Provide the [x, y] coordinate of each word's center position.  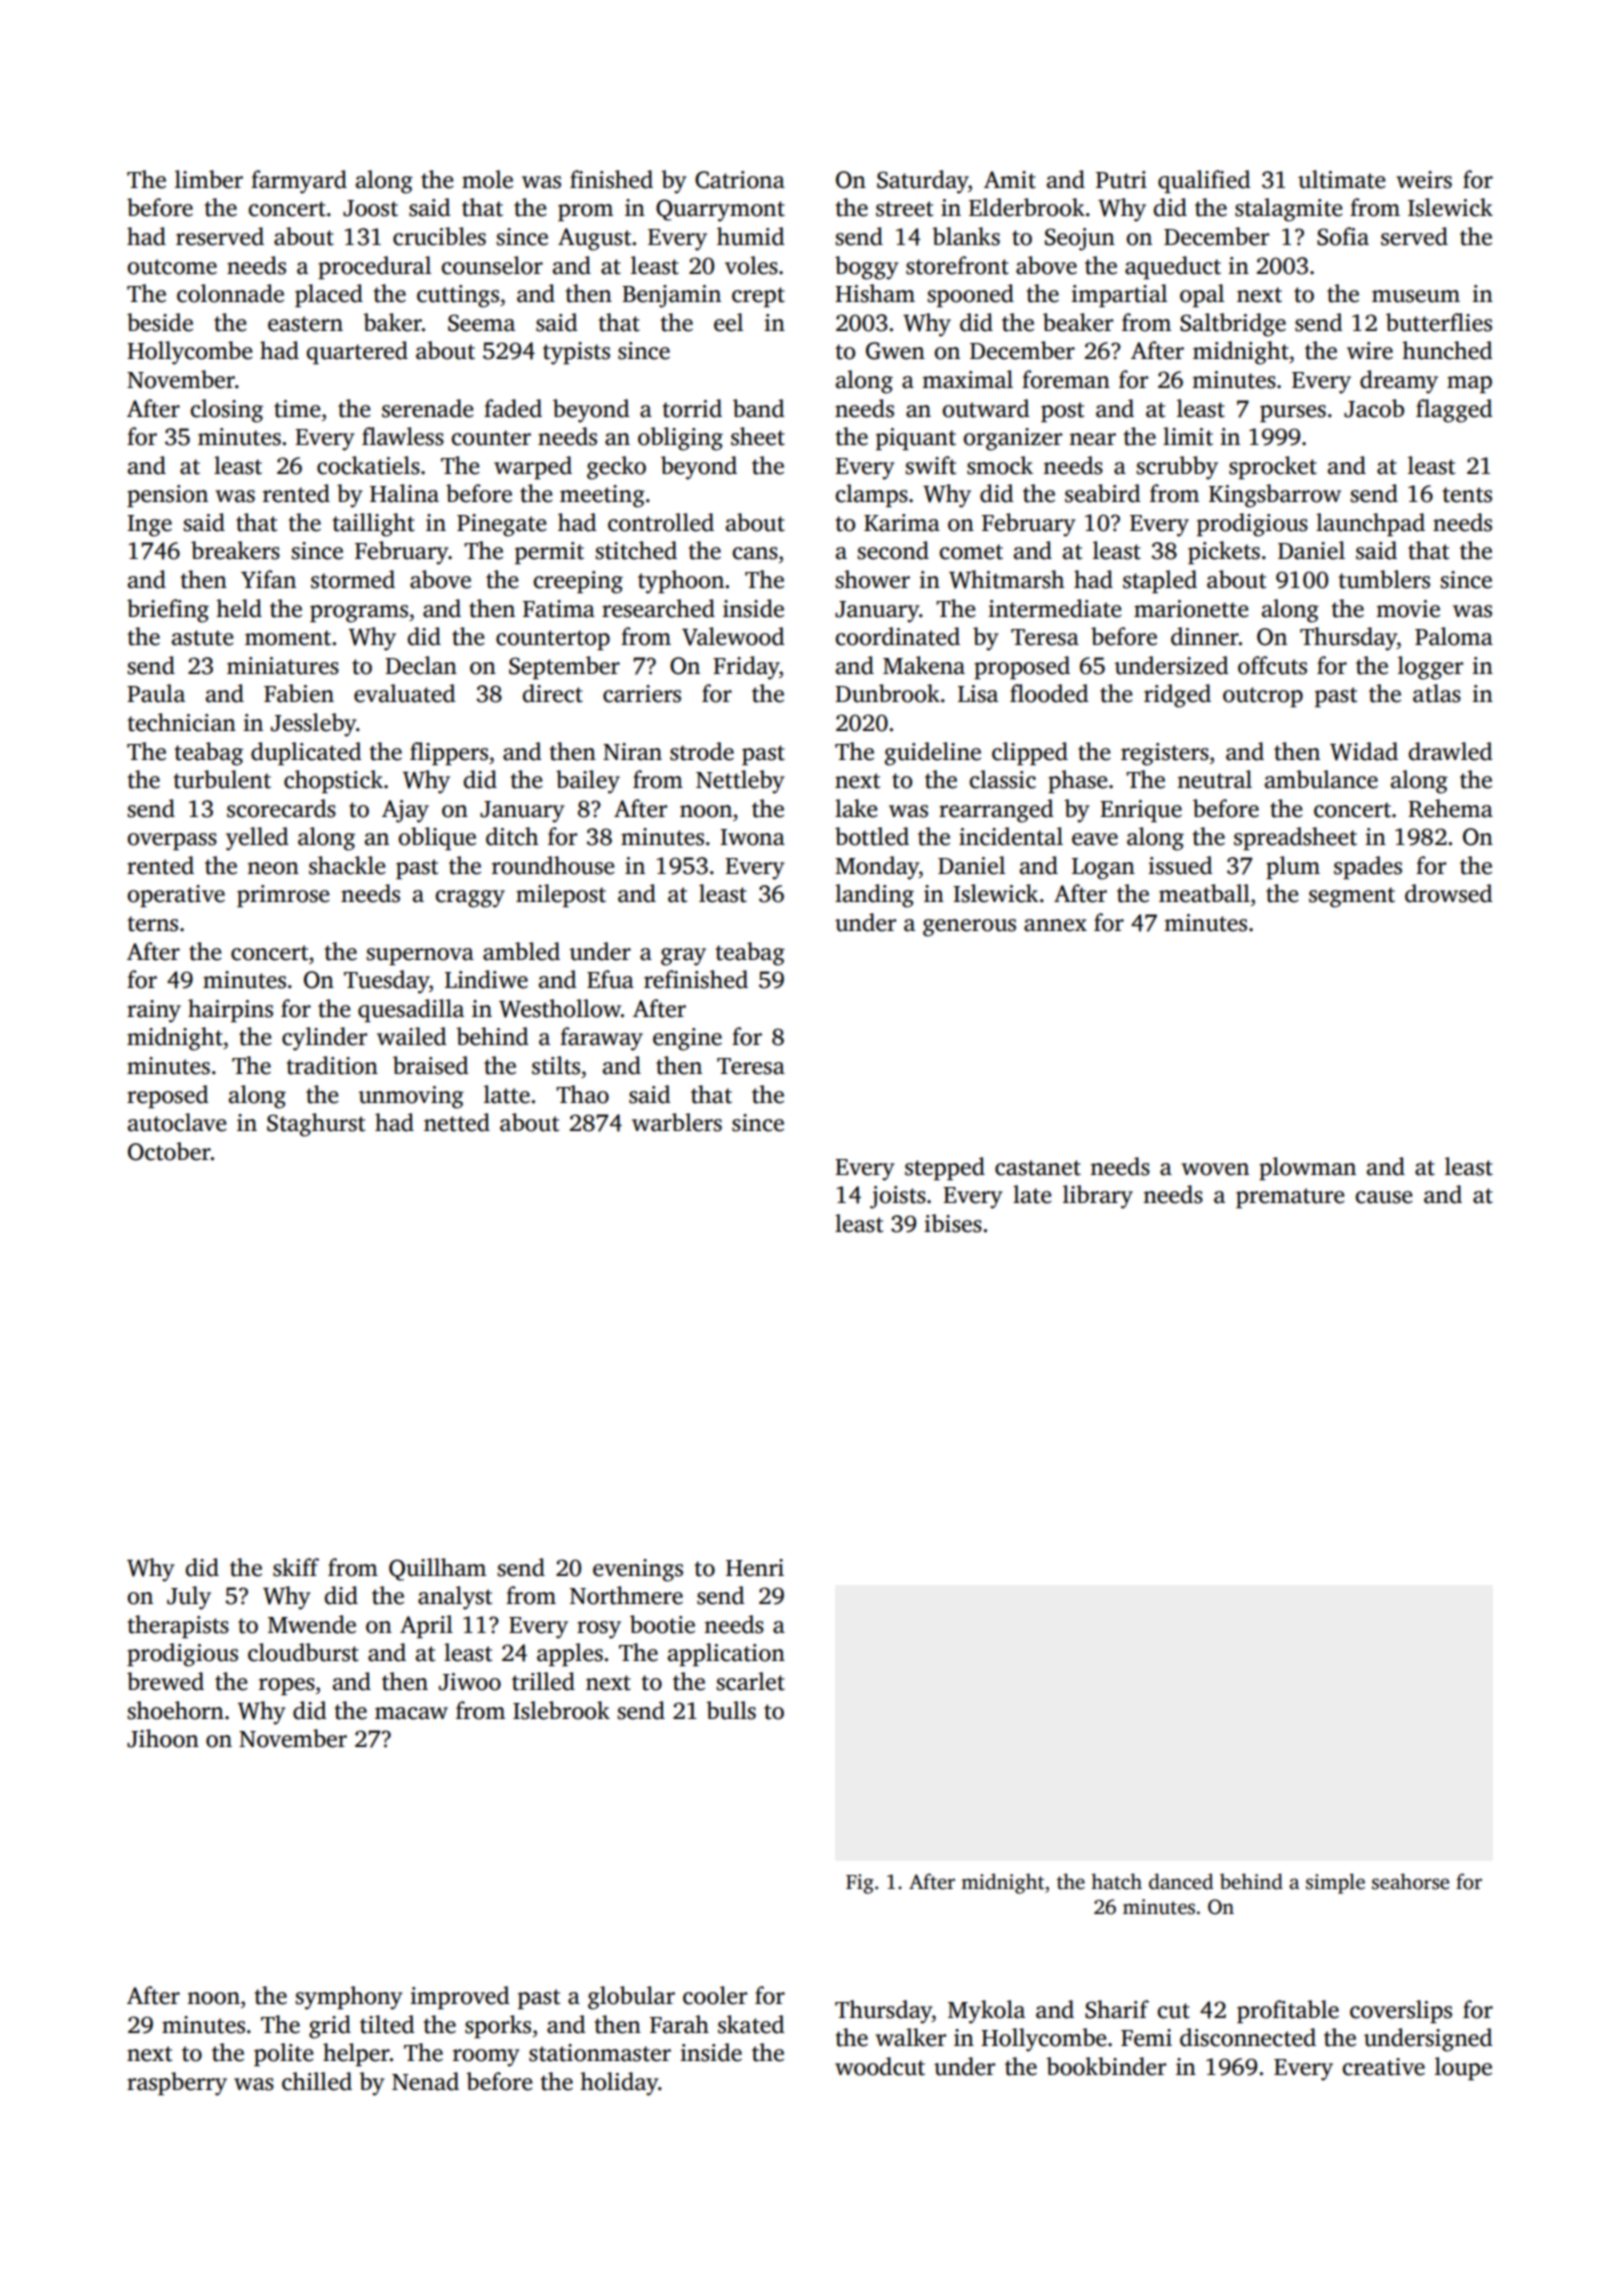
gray [683, 957]
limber [209, 179]
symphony [348, 1998]
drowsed [1448, 893]
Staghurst [316, 1125]
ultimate [1342, 179]
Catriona [740, 180]
